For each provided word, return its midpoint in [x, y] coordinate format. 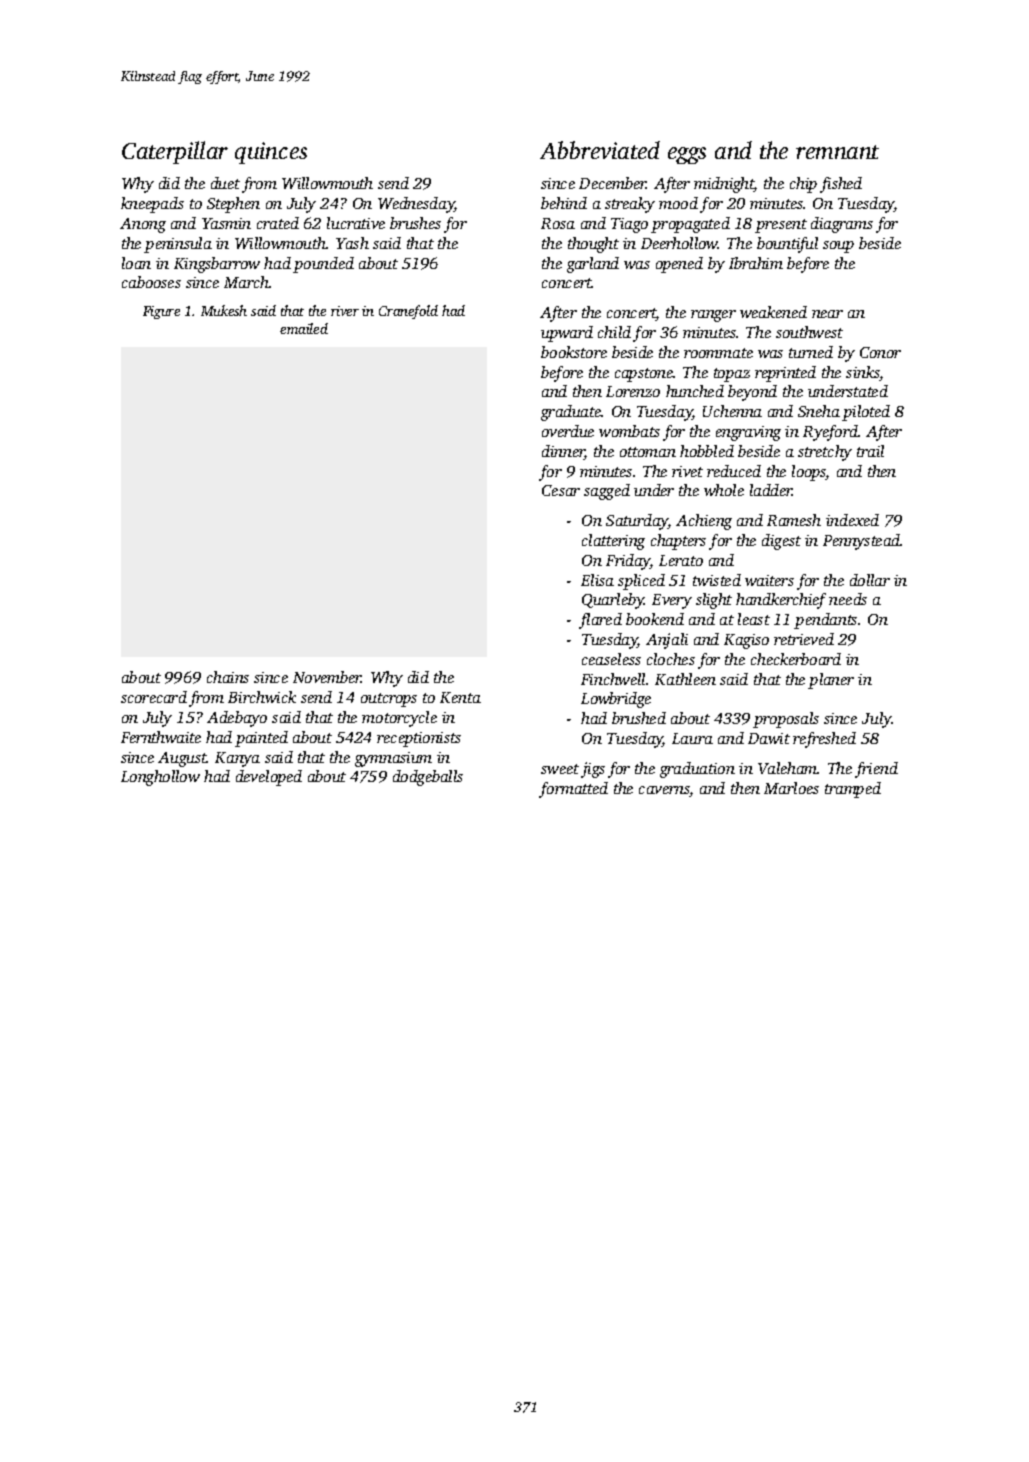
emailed [304, 328]
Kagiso [746, 641]
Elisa [597, 580]
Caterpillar [175, 152]
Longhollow [160, 778]
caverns [664, 791]
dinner [563, 452]
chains [228, 677]
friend [876, 770]
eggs [687, 155]
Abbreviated [600, 150]
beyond [752, 393]
